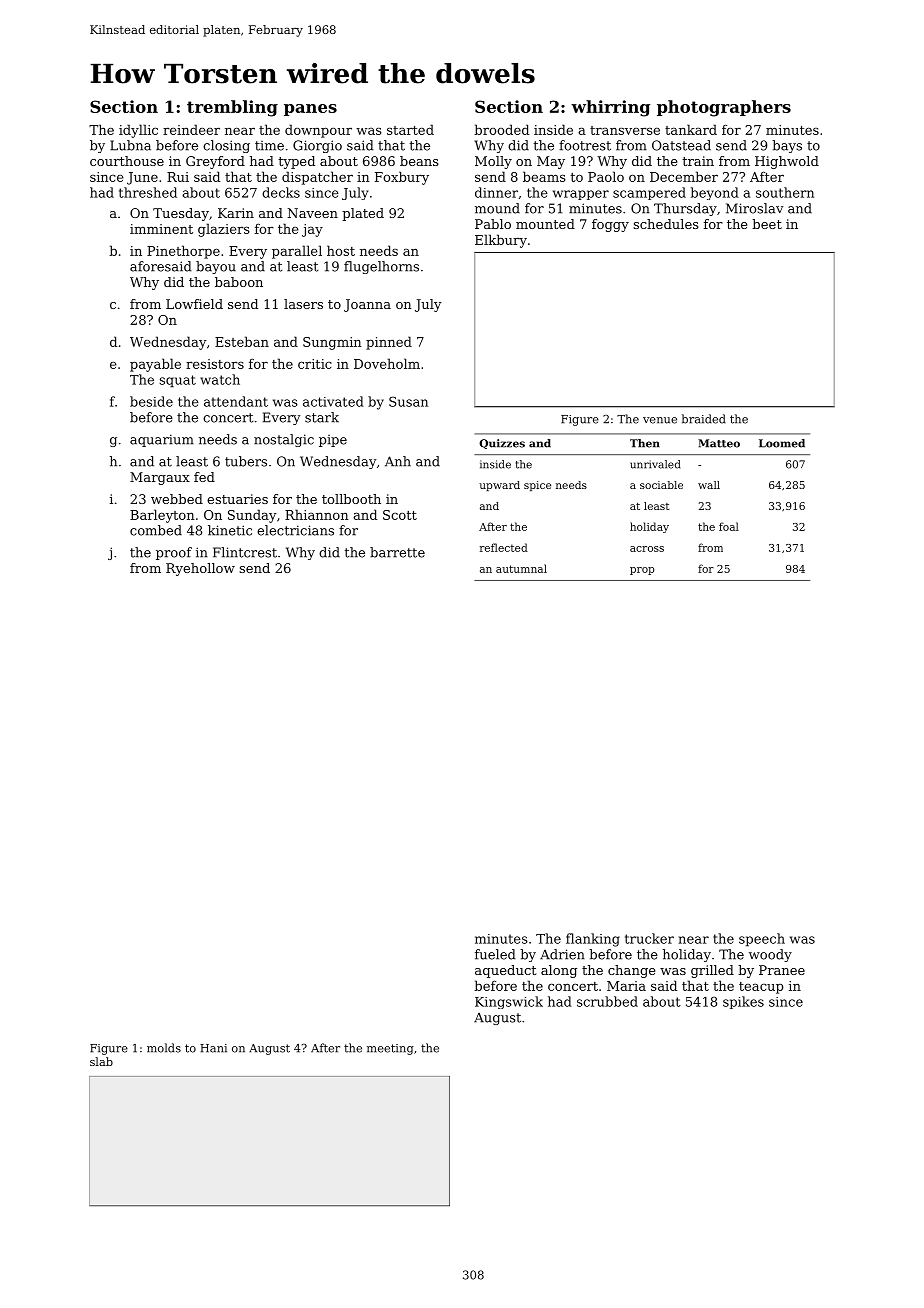 This screenshot has height=1308, width=924. I want to click on photographers, so click(724, 108).
